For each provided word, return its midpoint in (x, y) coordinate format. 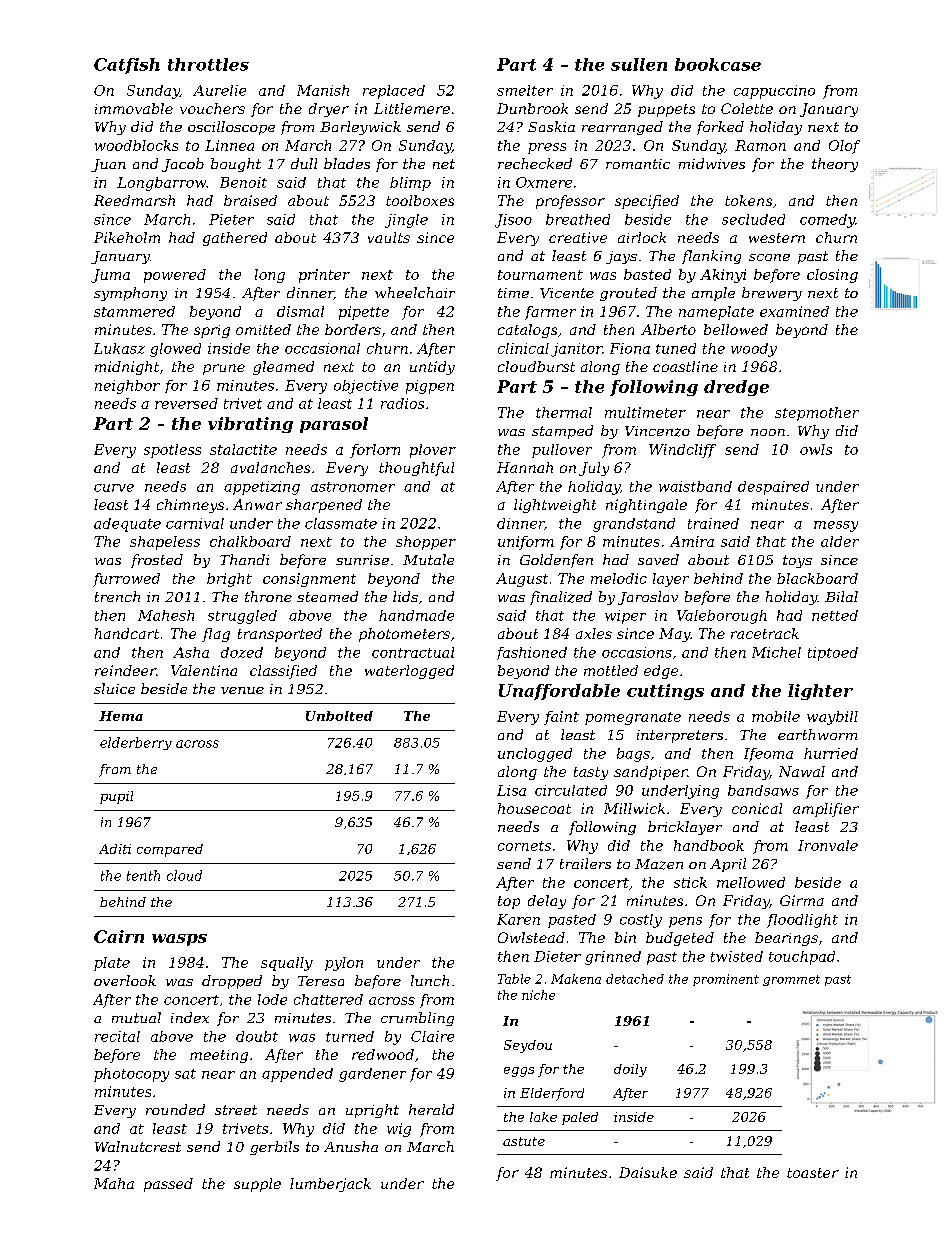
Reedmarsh (134, 200)
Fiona (630, 348)
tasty (591, 773)
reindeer (125, 670)
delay (547, 902)
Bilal (841, 596)
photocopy (131, 1075)
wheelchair (415, 292)
